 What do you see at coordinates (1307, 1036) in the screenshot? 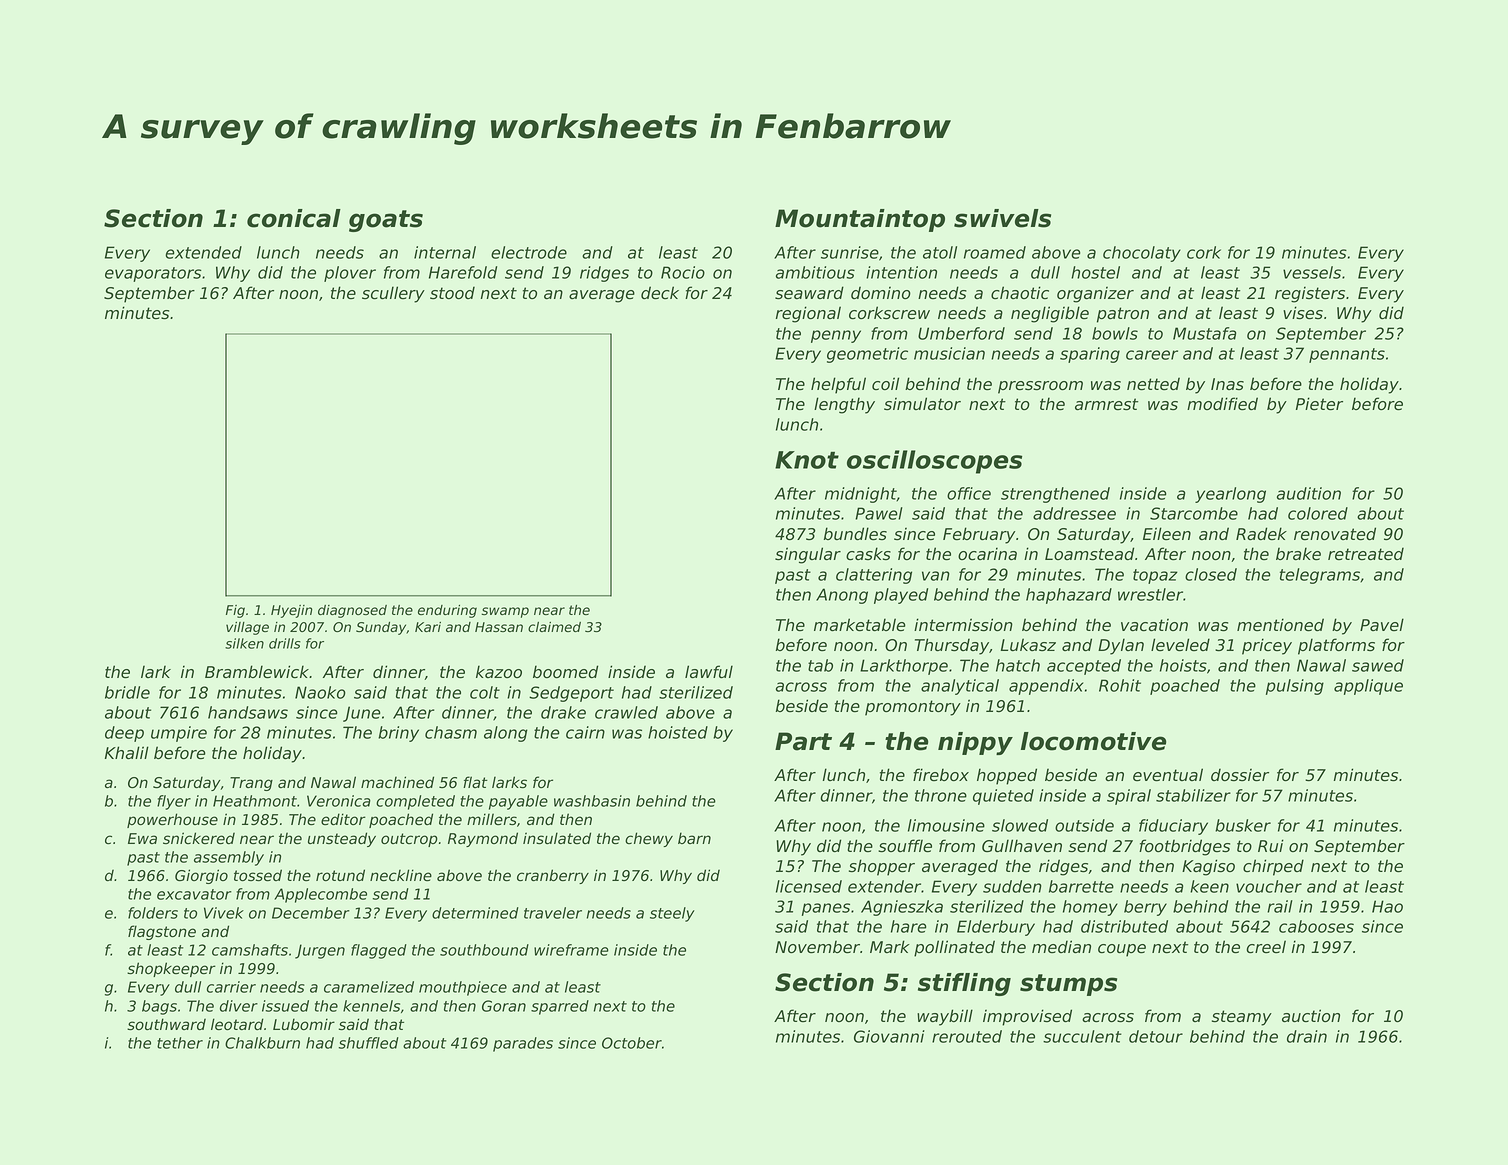
I see `drain` at bounding box center [1307, 1036].
